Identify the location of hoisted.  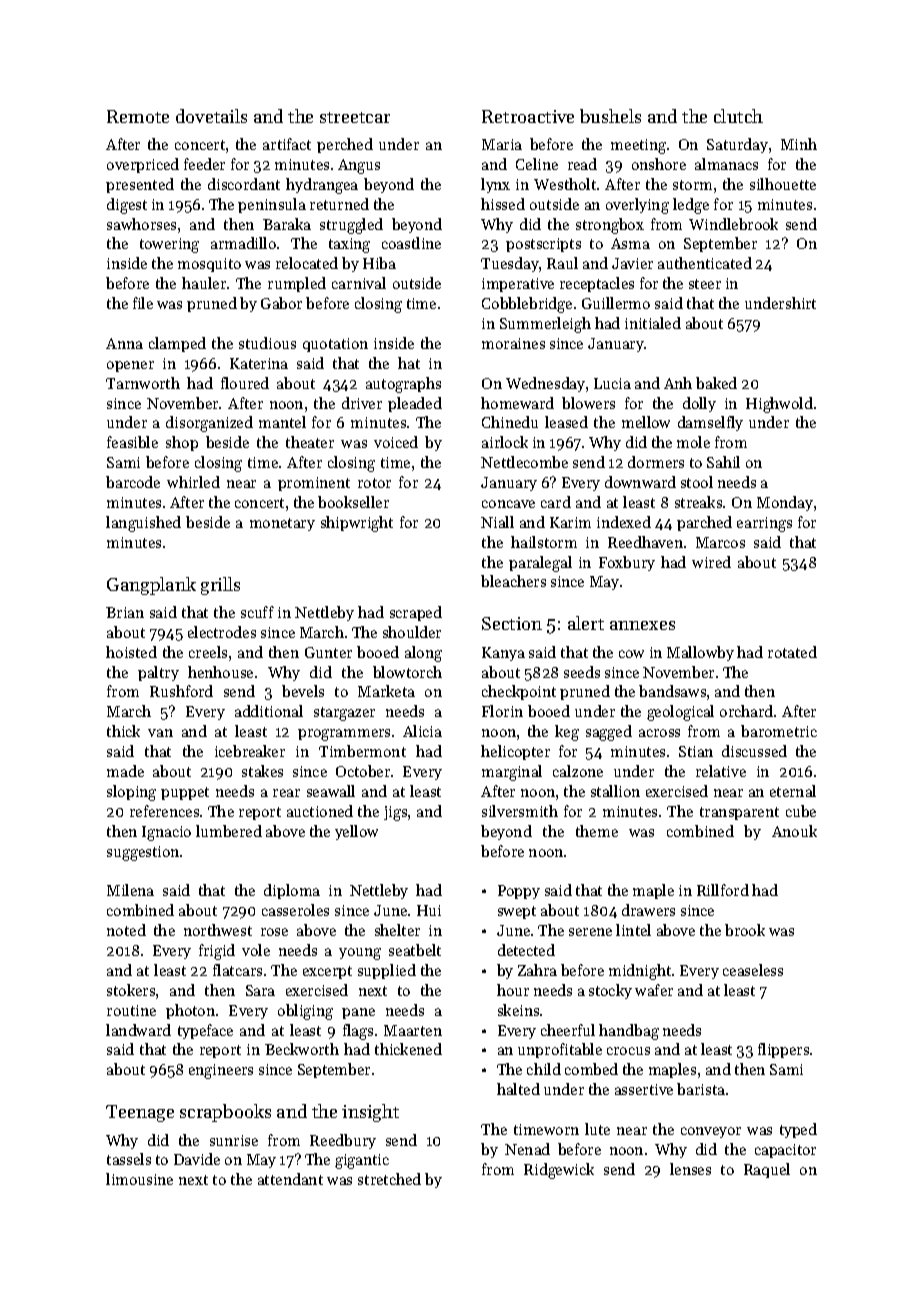
(131, 652).
